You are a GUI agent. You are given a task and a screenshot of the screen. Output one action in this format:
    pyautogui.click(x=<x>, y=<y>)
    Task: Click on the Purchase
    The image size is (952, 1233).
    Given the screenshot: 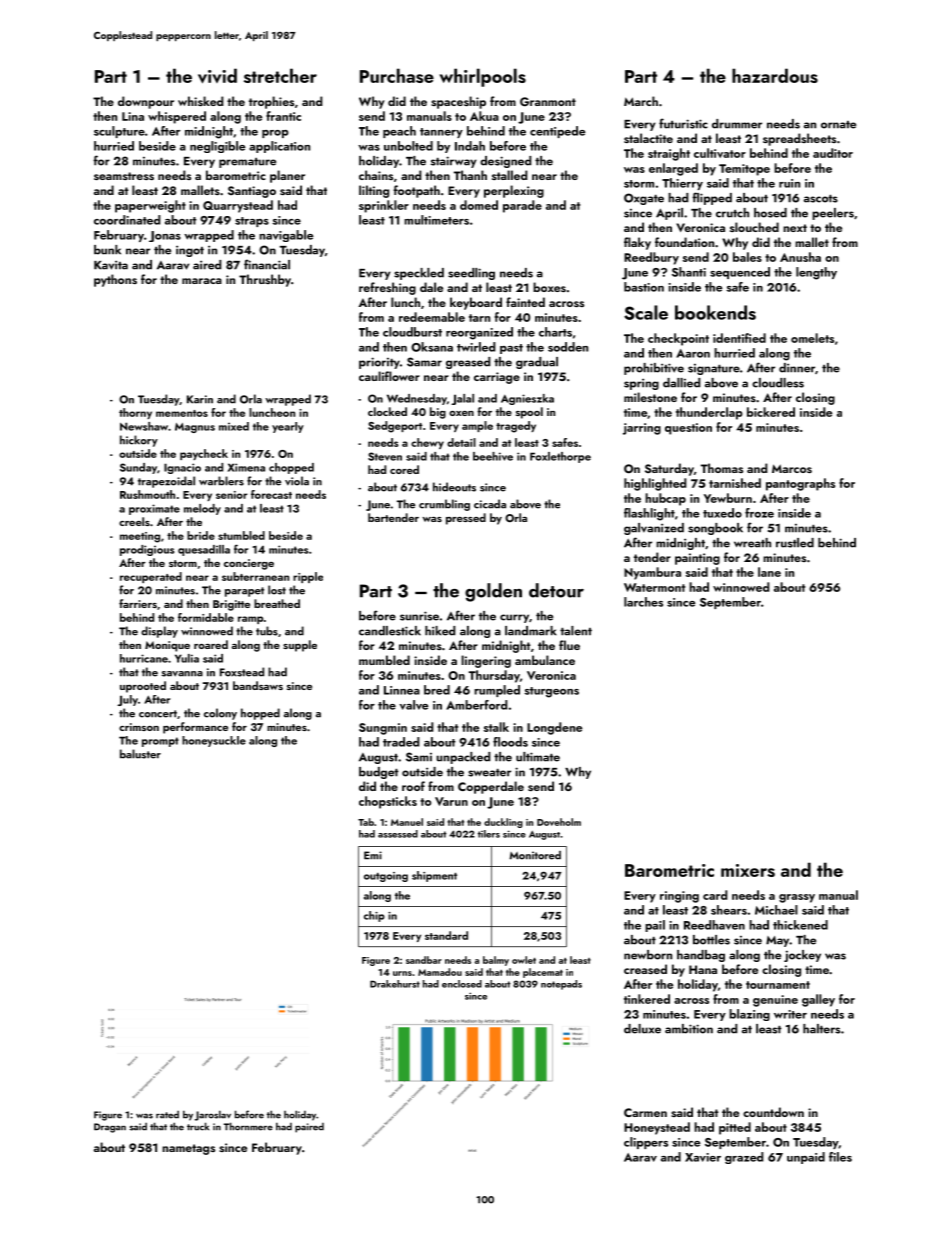 What is the action you would take?
    pyautogui.click(x=397, y=75)
